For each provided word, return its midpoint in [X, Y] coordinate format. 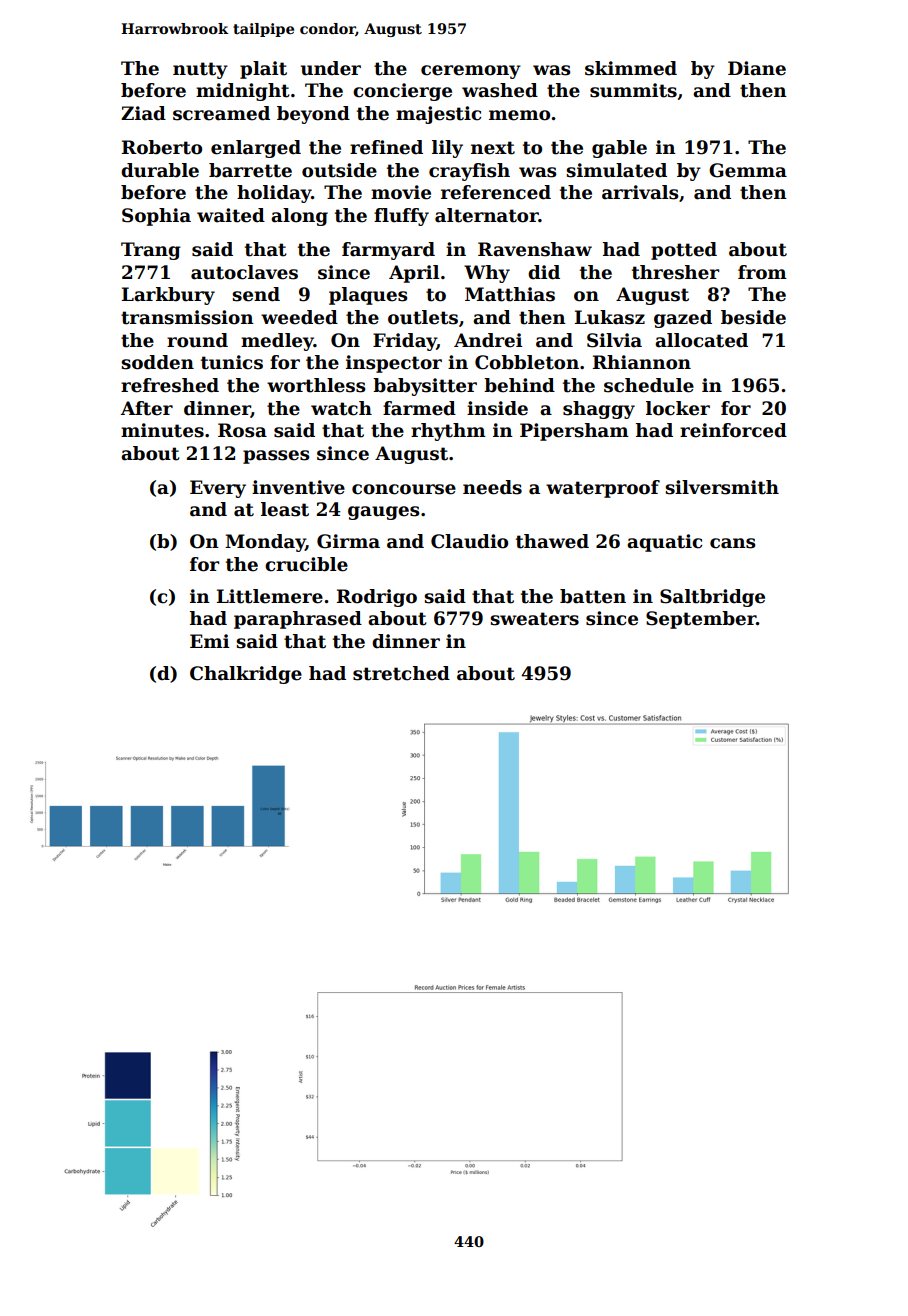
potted [684, 251]
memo [519, 115]
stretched [401, 673]
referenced [496, 192]
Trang [151, 251]
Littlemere [270, 596]
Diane [757, 68]
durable [160, 170]
